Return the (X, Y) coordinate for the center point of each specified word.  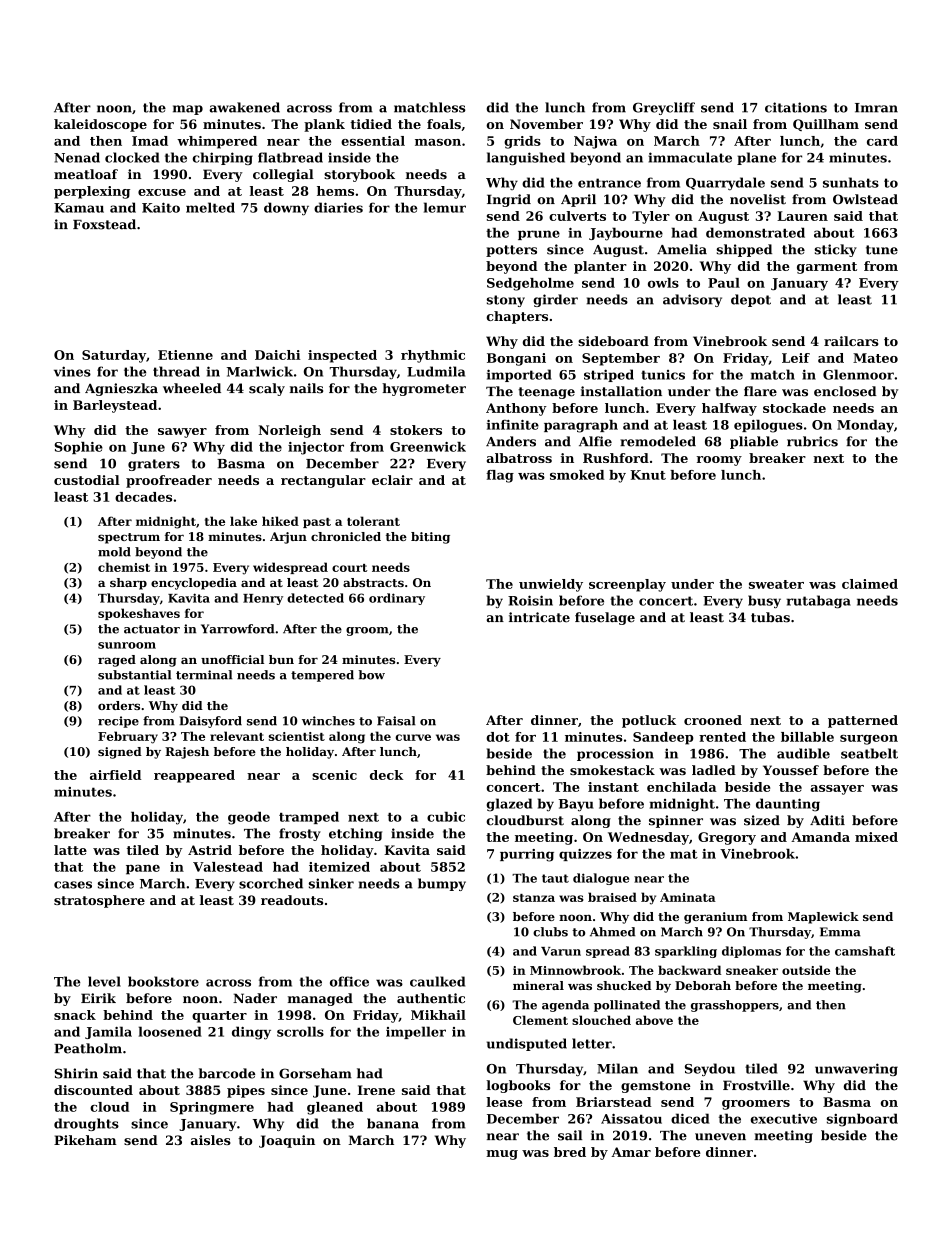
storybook (359, 175)
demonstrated (755, 232)
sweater (776, 584)
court (349, 568)
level (104, 981)
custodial (87, 480)
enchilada (682, 787)
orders (119, 705)
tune (882, 250)
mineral (538, 985)
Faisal (396, 721)
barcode (227, 1073)
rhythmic (433, 356)
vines (72, 371)
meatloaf (86, 174)
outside (806, 970)
